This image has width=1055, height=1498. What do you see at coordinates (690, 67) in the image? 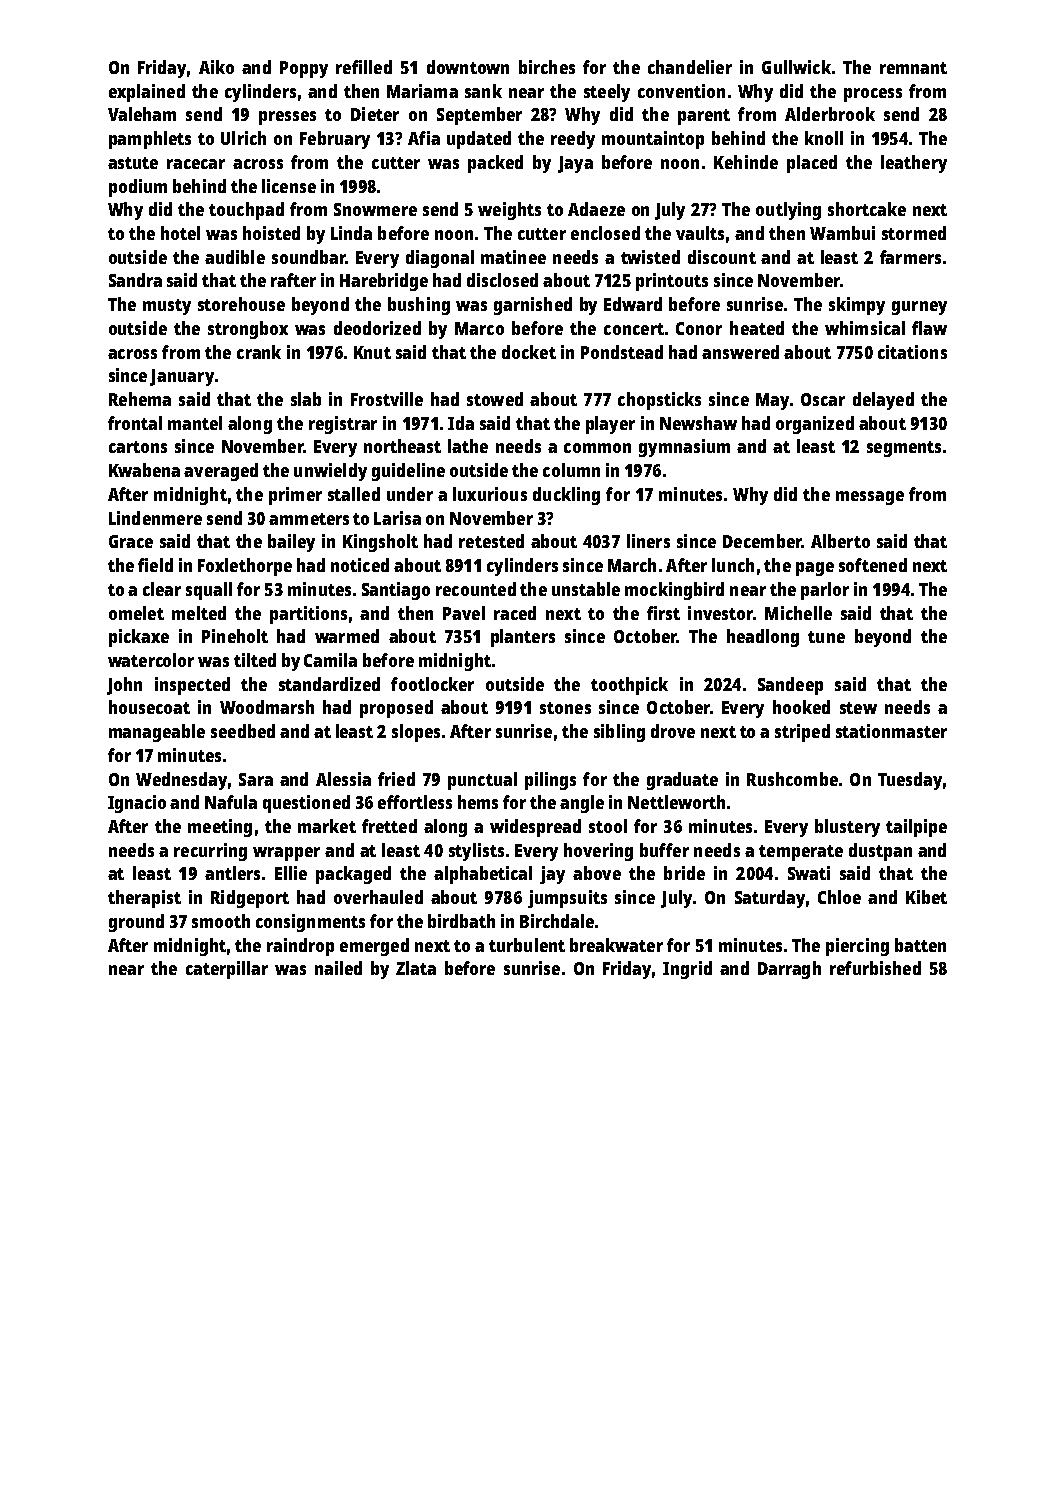
I see `chandelier` at bounding box center [690, 67].
